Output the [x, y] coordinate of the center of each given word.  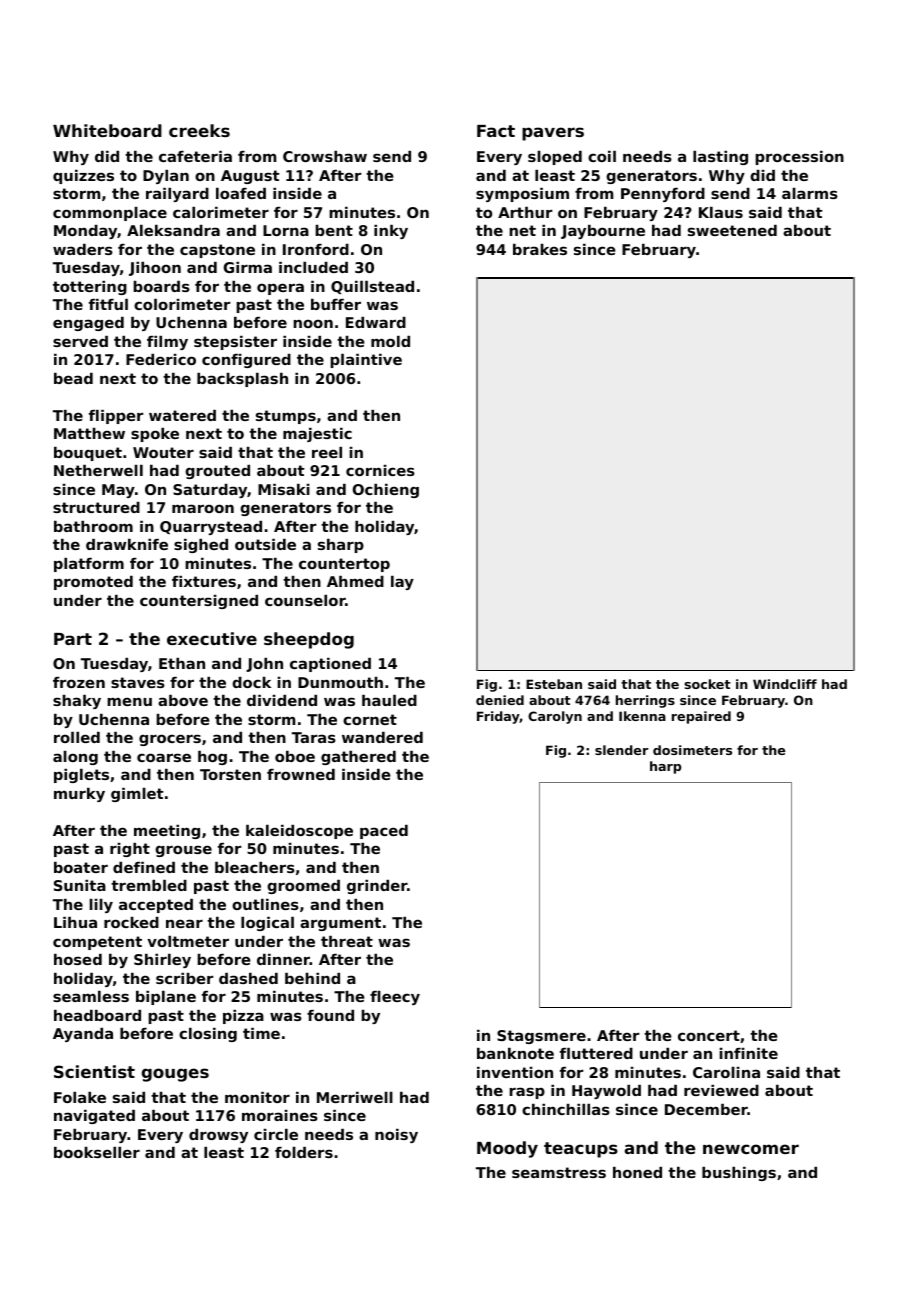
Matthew [89, 433]
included [313, 267]
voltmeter [188, 941]
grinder [377, 887]
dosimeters [692, 750]
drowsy [218, 1136]
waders [83, 249]
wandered [382, 737]
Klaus [721, 212]
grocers [170, 740]
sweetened [732, 230]
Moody [507, 1149]
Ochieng [386, 491]
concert [709, 1035]
